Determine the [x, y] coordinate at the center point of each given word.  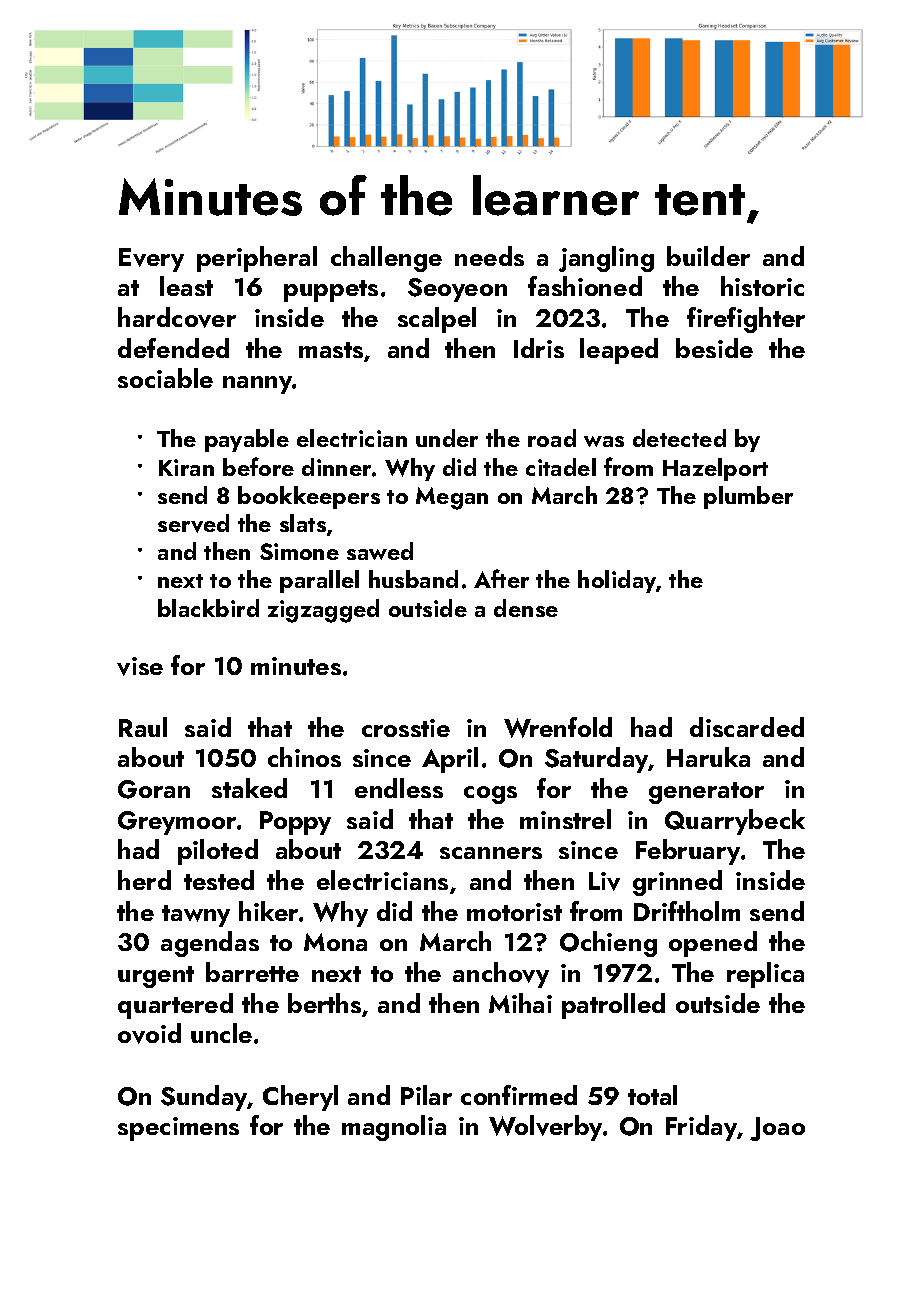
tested [219, 880]
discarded [747, 727]
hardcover [177, 317]
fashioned [585, 286]
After [501, 578]
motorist [514, 912]
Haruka [708, 757]
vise [140, 666]
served [193, 523]
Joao [777, 1129]
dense [526, 608]
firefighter [746, 320]
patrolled [613, 1006]
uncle [221, 1033]
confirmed [519, 1095]
